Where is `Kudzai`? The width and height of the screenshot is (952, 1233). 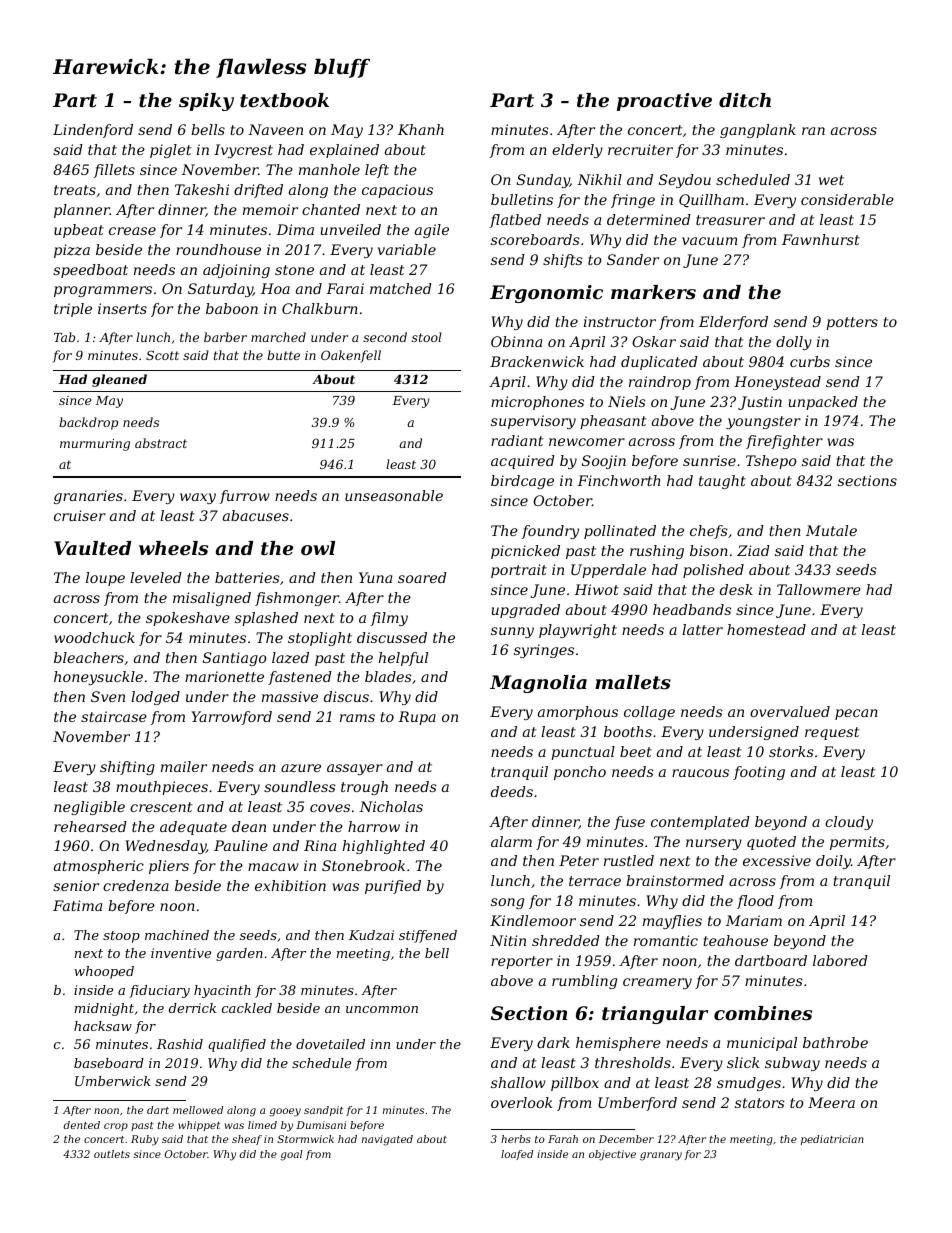 Kudzai is located at coordinates (371, 935).
